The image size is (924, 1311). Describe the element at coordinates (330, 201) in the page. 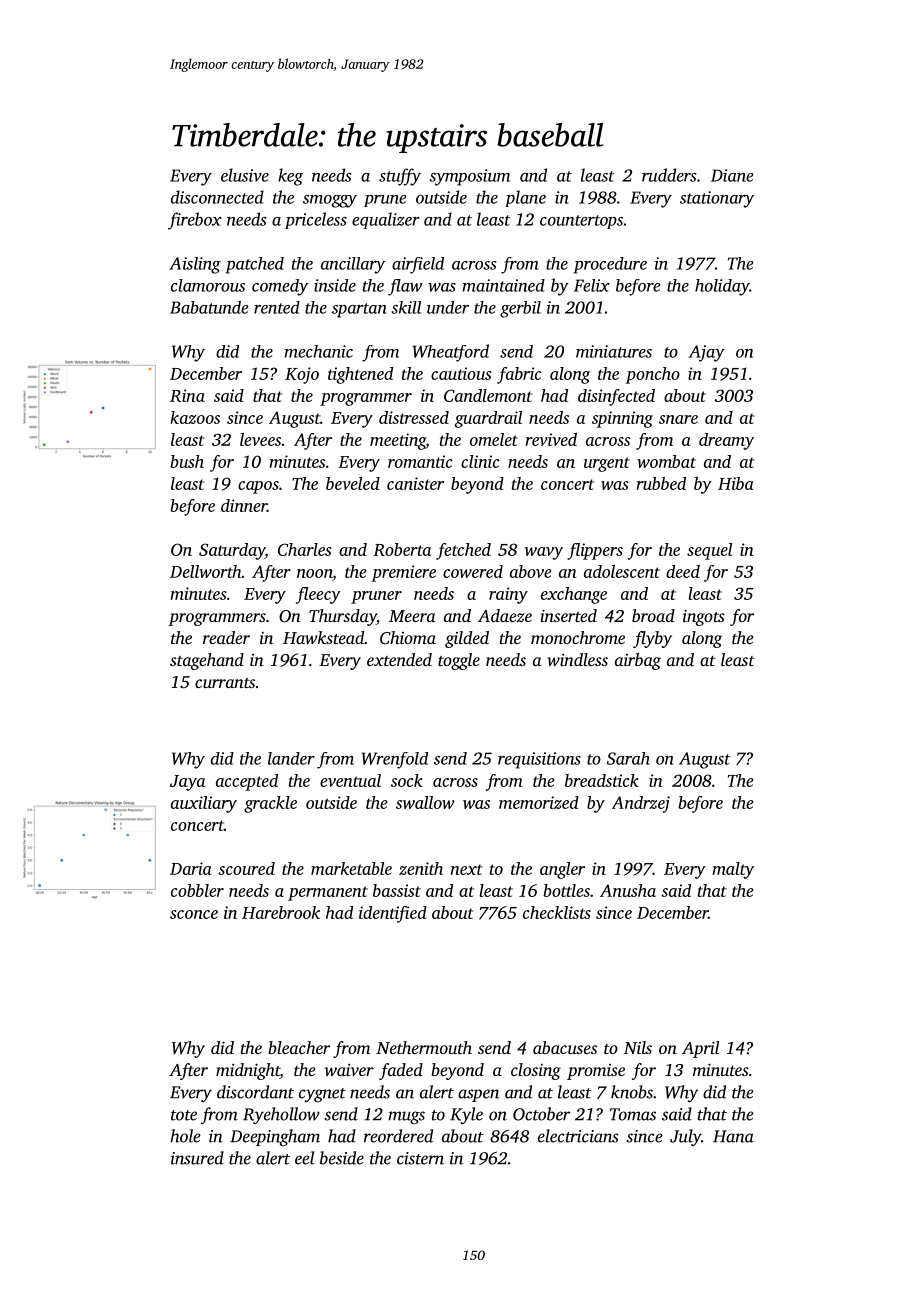

I see `smoggy` at that location.
